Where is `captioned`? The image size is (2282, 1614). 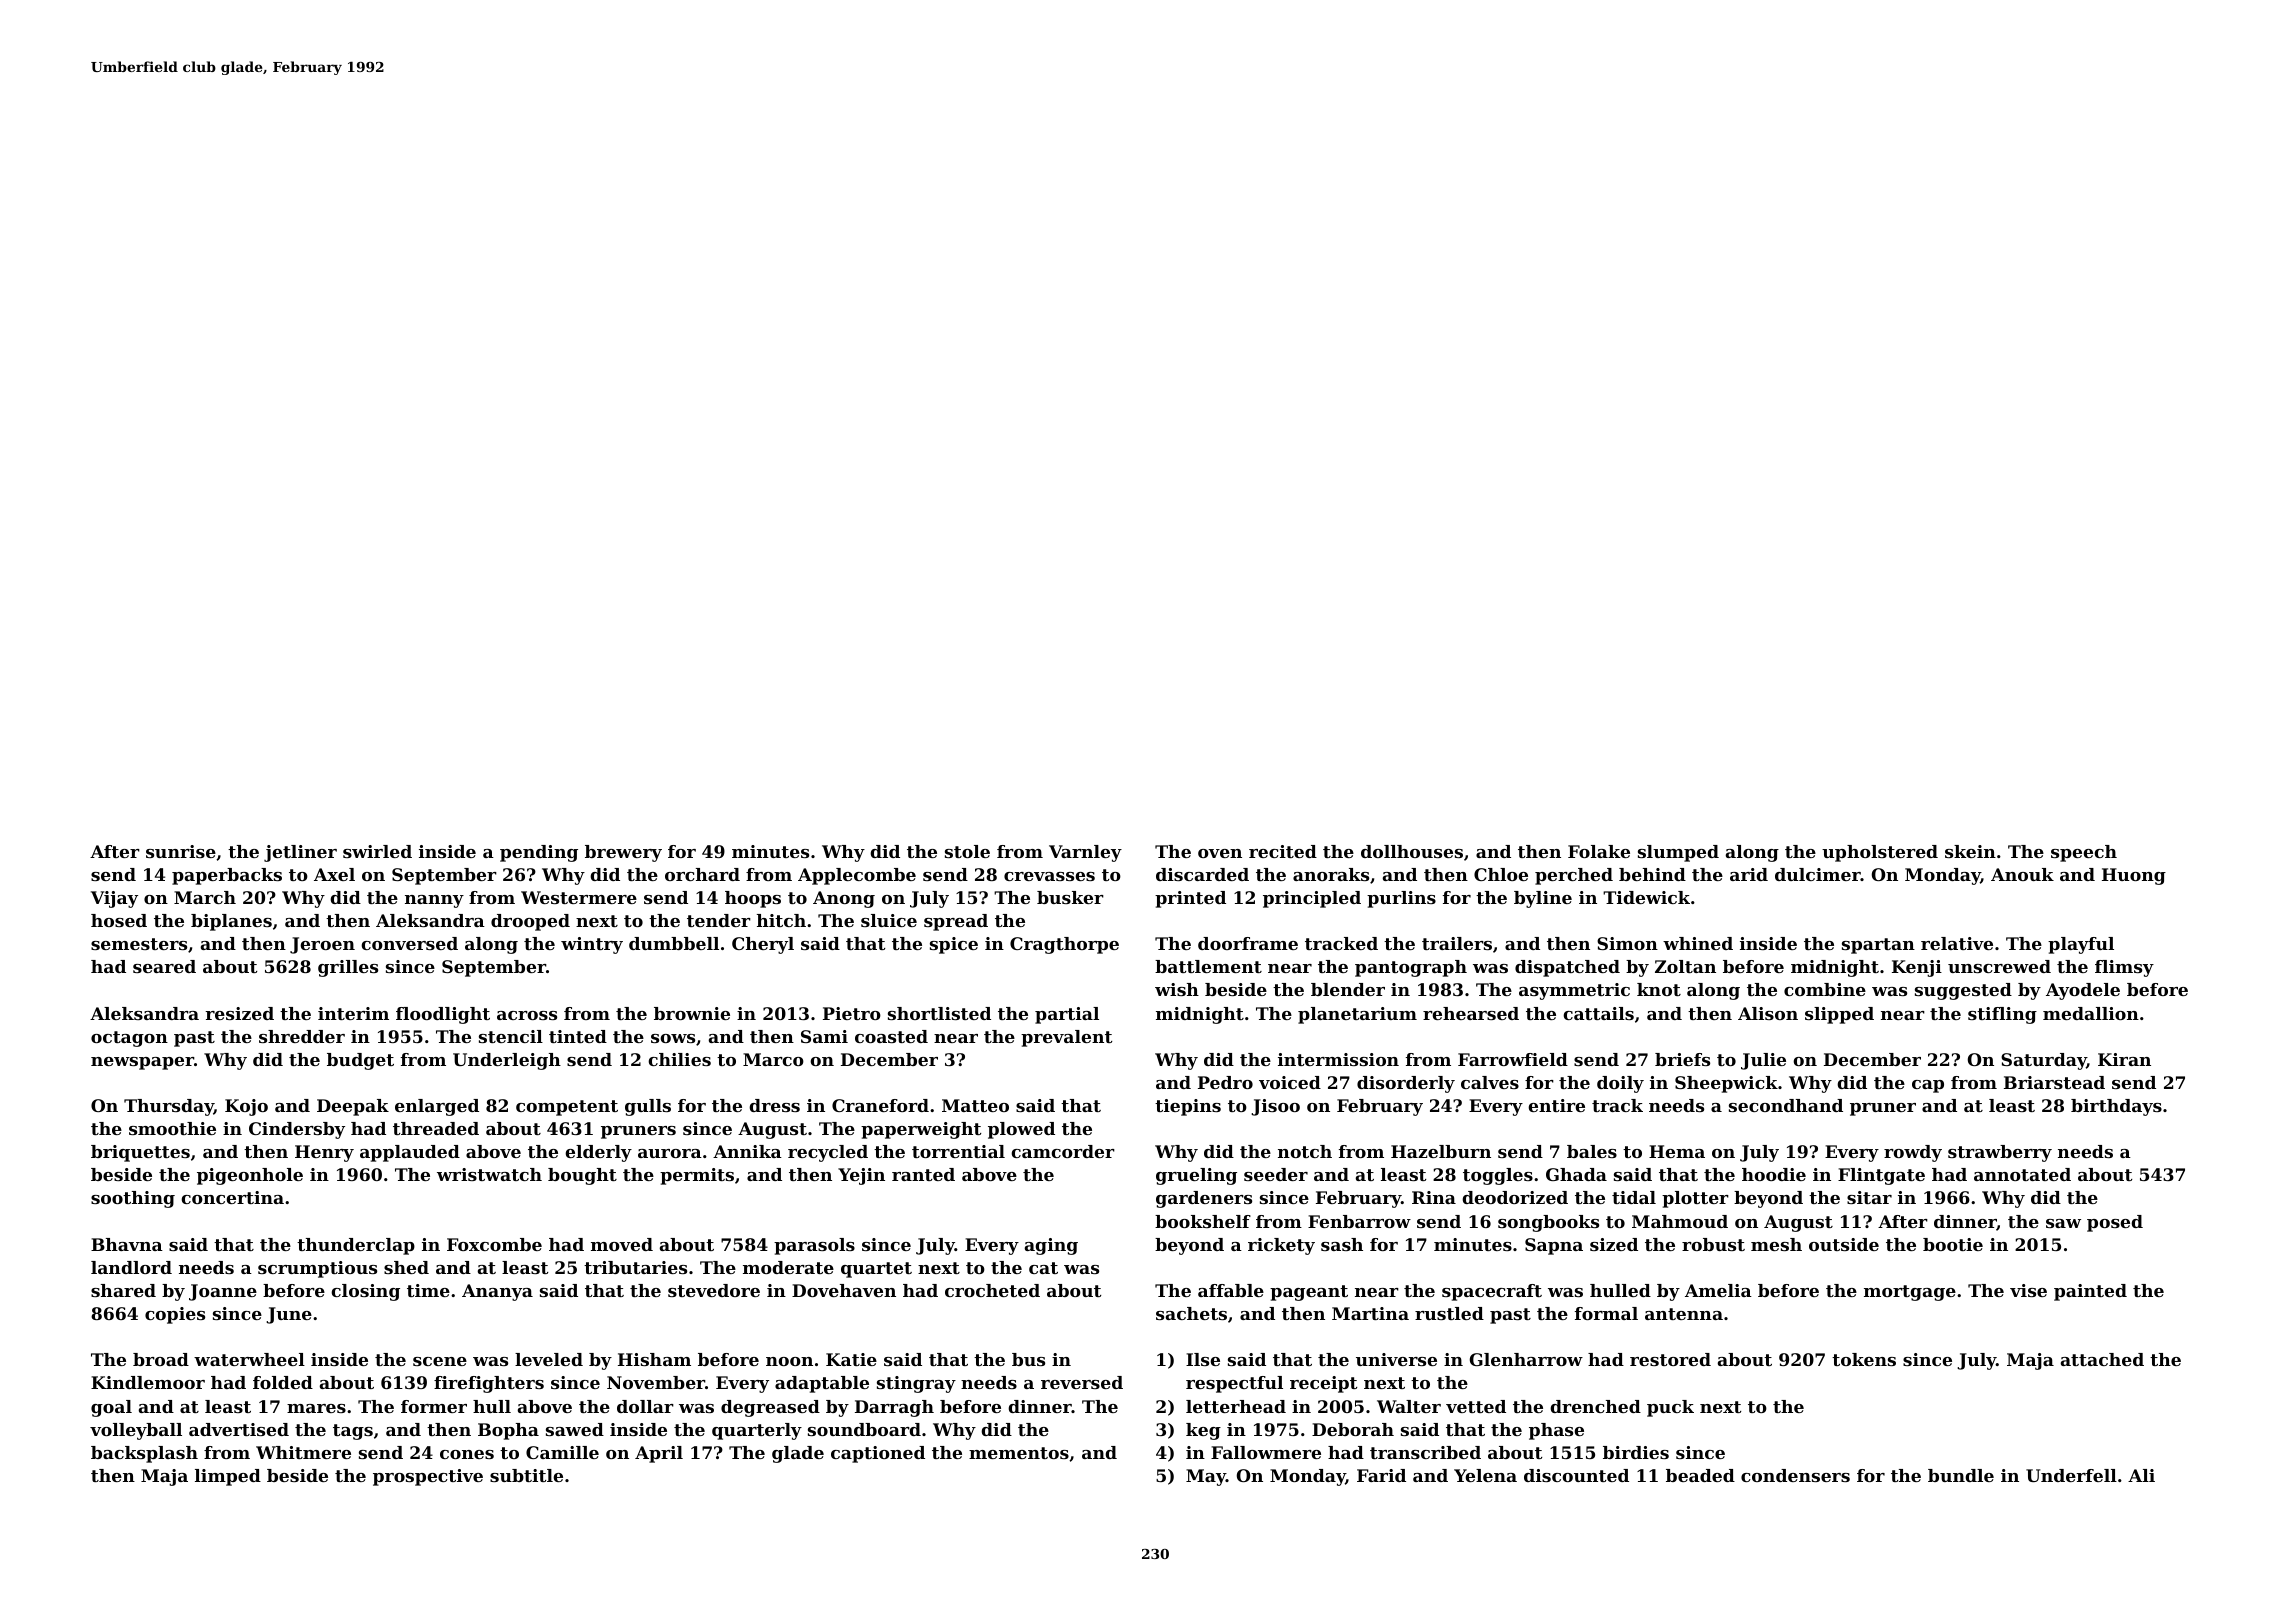 captioned is located at coordinates (878, 1454).
